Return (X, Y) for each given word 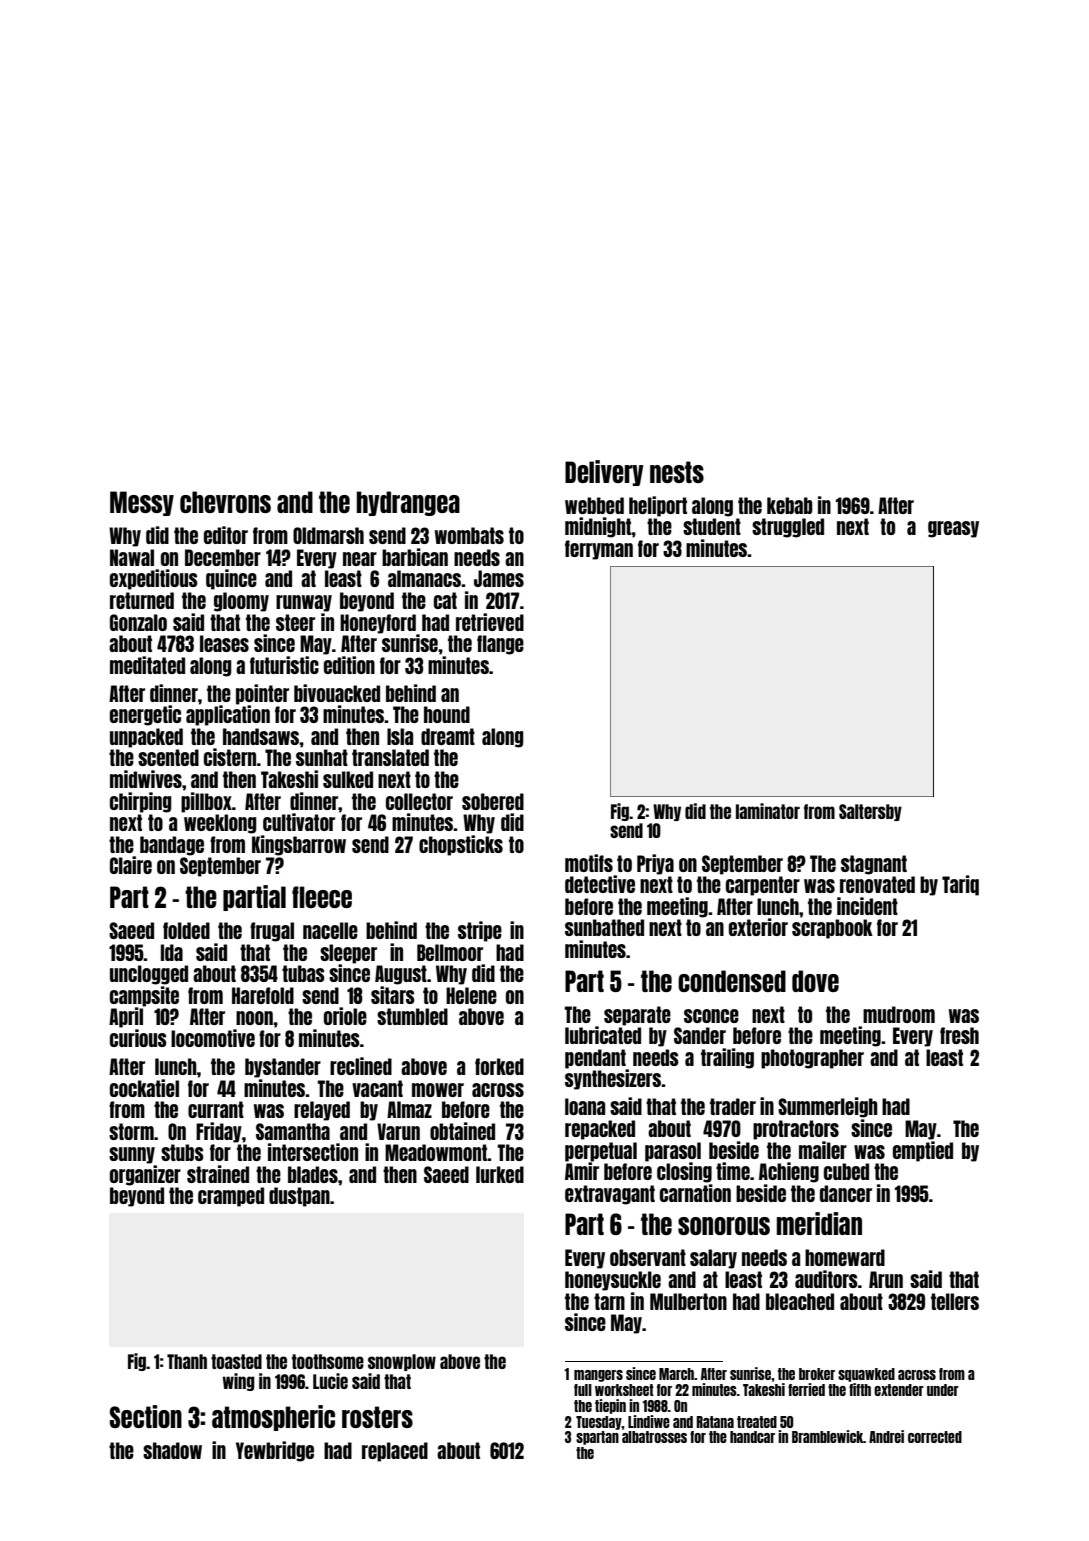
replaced (395, 1452)
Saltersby (870, 812)
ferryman (599, 550)
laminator (768, 811)
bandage (172, 846)
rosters (377, 1417)
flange (500, 645)
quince (231, 579)
